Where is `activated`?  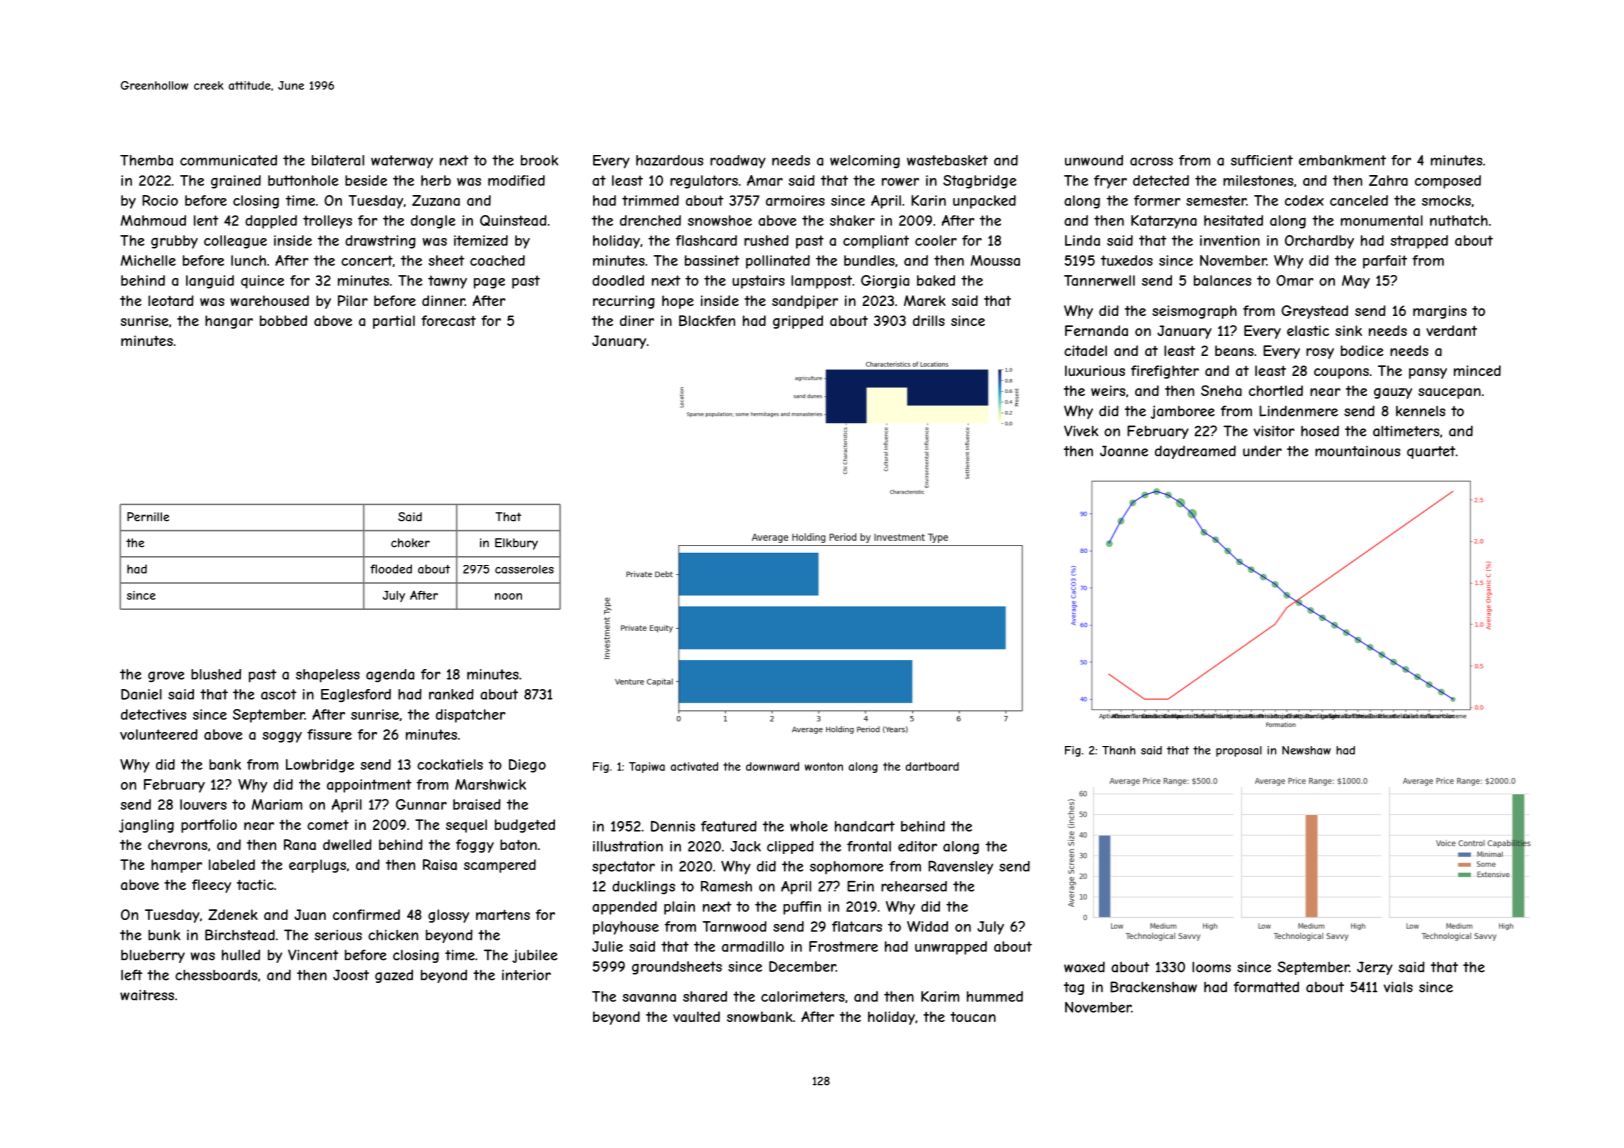 activated is located at coordinates (694, 766).
